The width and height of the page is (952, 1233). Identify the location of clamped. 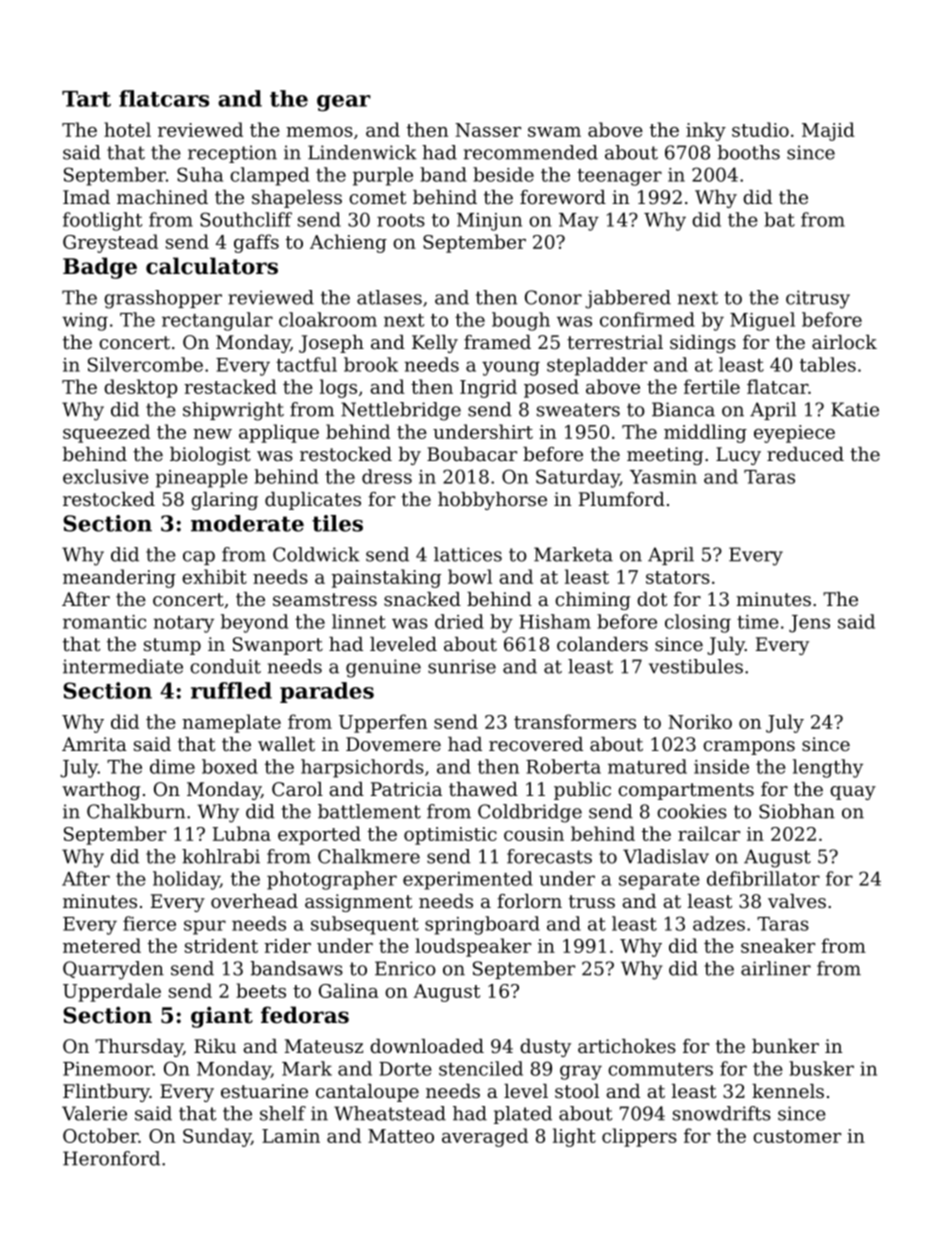
(269, 176).
